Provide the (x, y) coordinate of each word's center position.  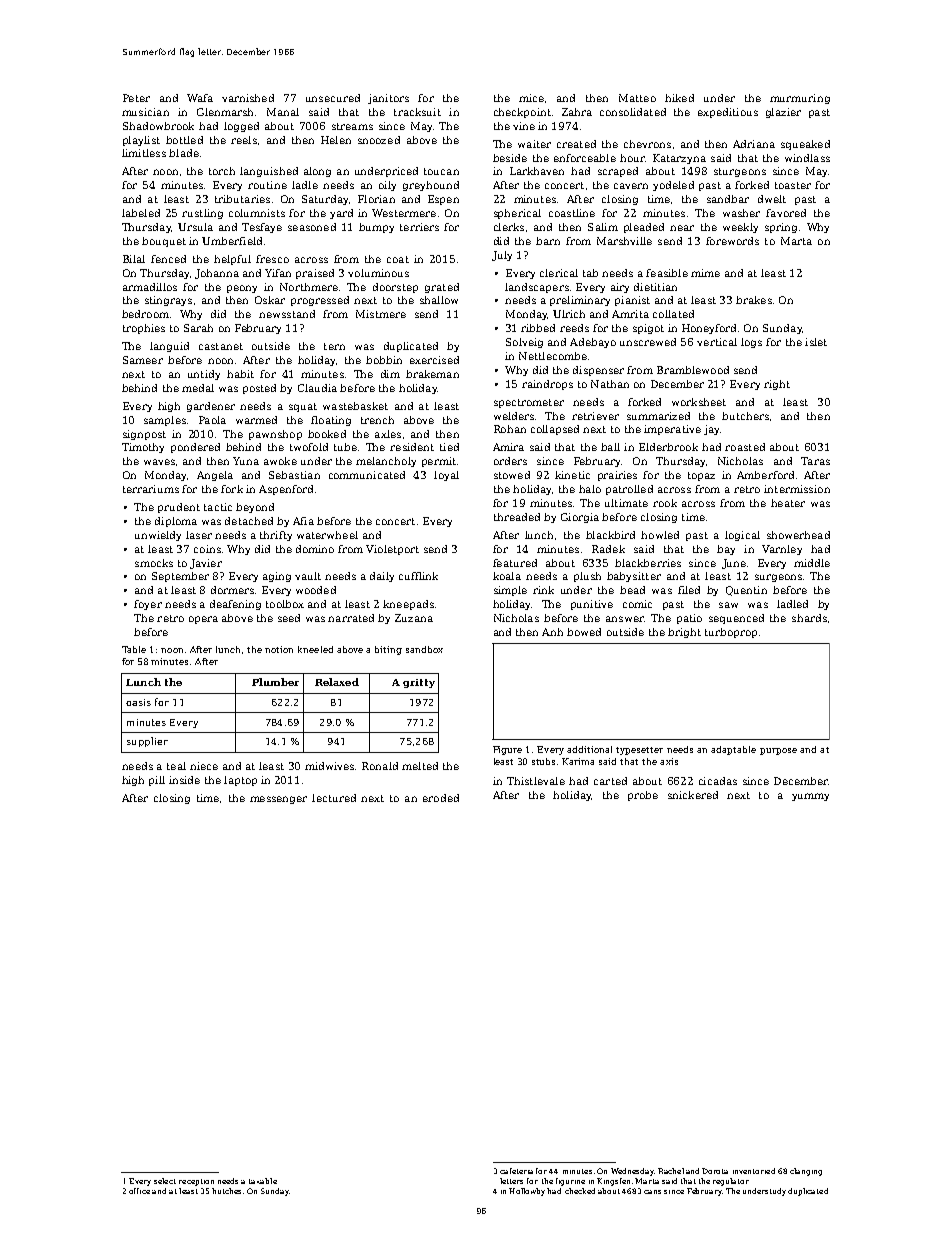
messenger (278, 800)
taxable (263, 1181)
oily (387, 186)
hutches (226, 1191)
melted (420, 766)
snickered (693, 795)
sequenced (736, 619)
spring (781, 228)
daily (382, 577)
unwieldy (158, 536)
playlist (141, 141)
